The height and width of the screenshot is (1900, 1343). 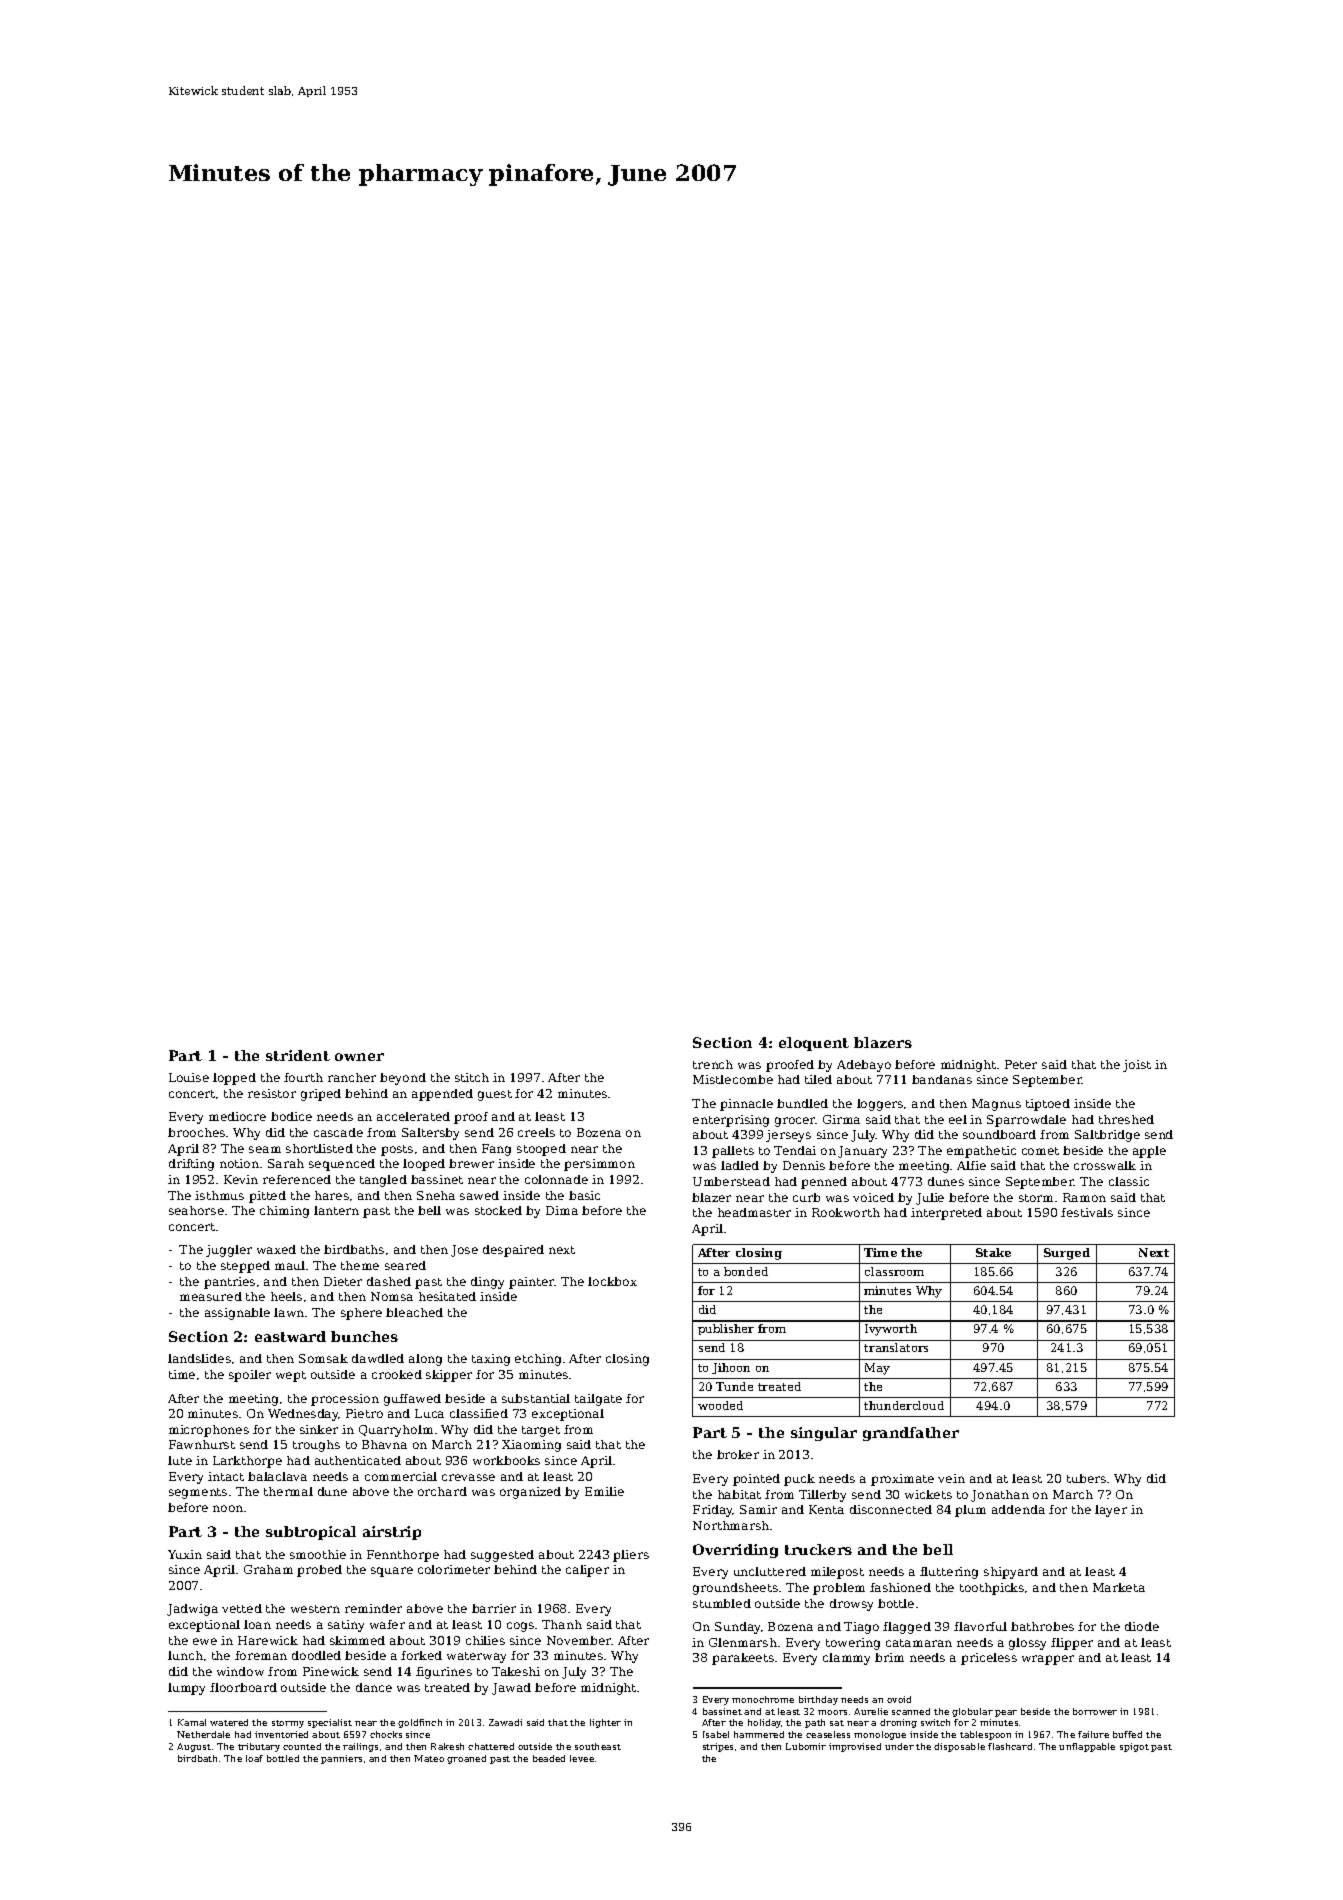 What do you see at coordinates (735, 1551) in the screenshot?
I see `Overriding` at bounding box center [735, 1551].
